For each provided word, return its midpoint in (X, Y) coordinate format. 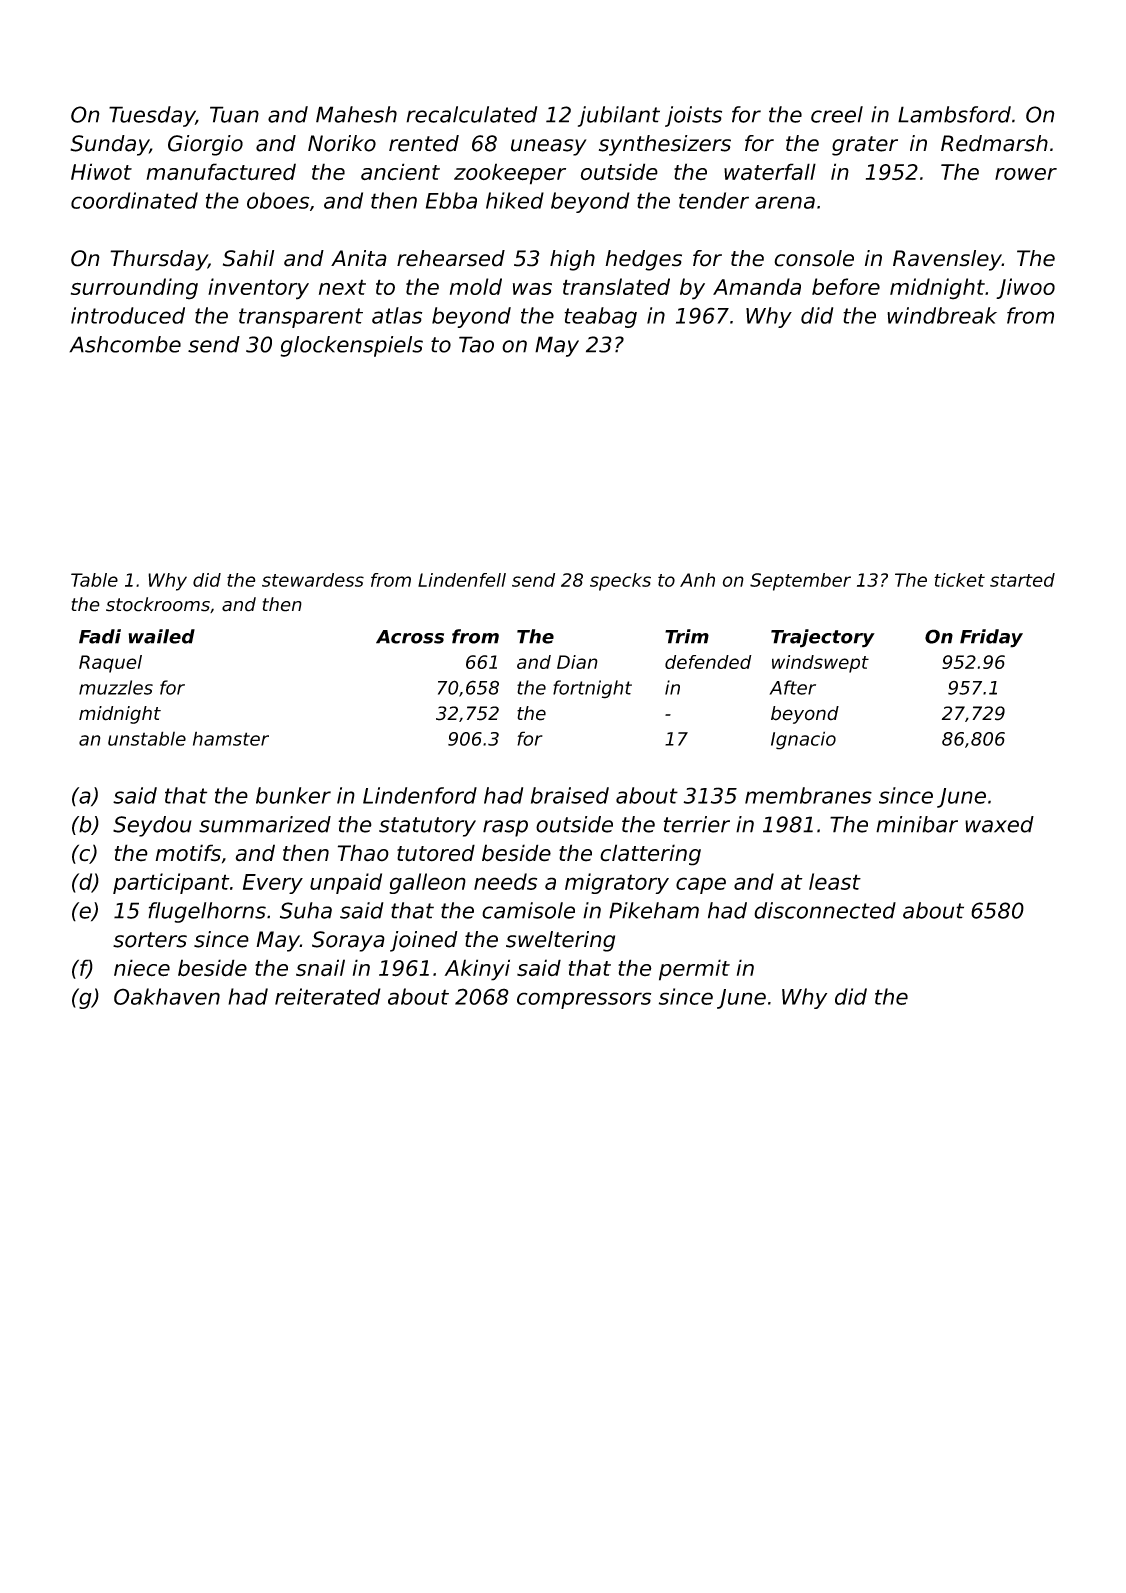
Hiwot (101, 171)
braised (570, 795)
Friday (991, 638)
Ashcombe (125, 344)
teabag (600, 317)
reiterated (328, 996)
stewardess (313, 580)
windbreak (942, 315)
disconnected (825, 910)
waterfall (770, 172)
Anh (697, 580)
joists (693, 116)
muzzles (116, 687)
